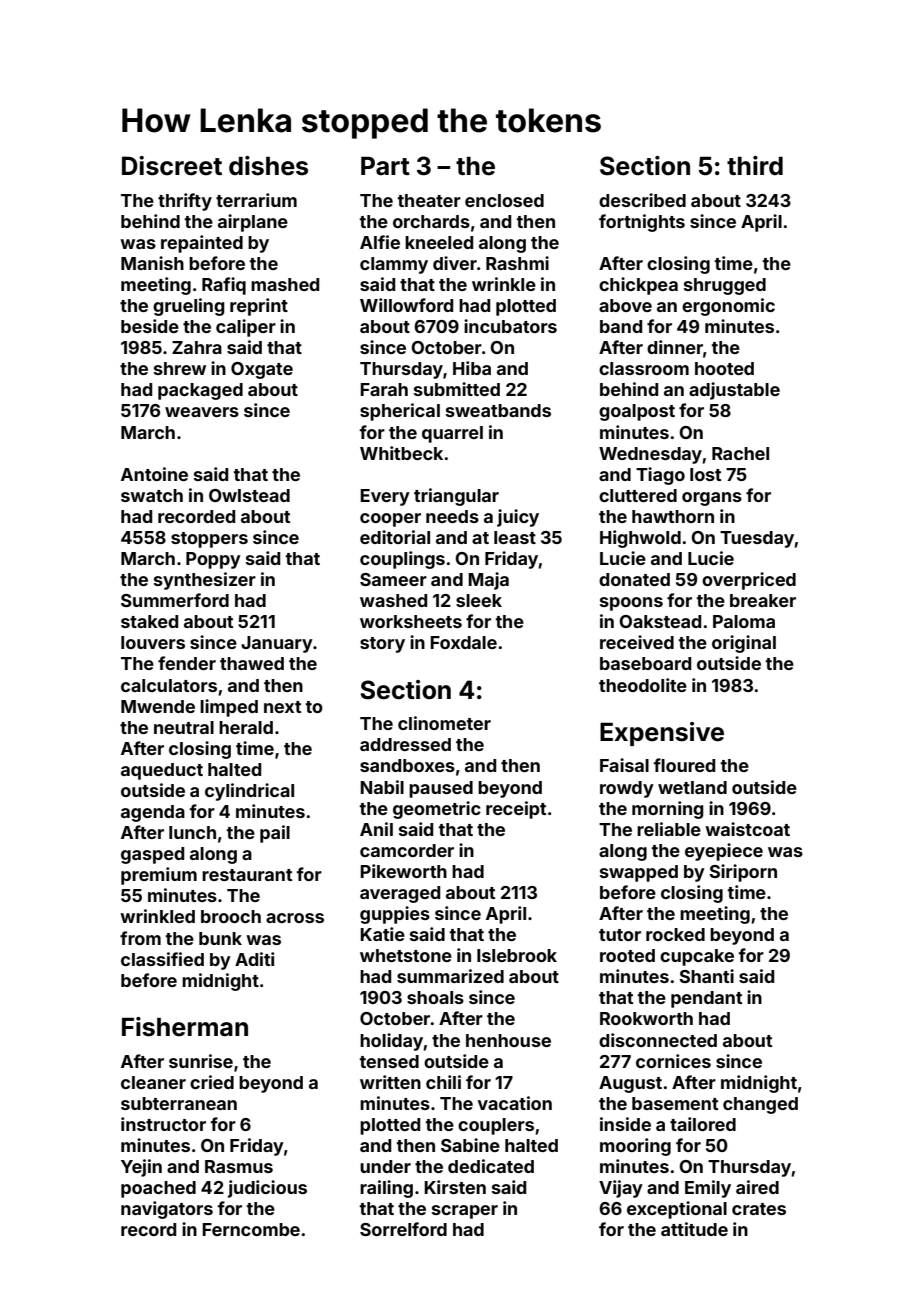  I want to click on attitude, so click(694, 1229).
